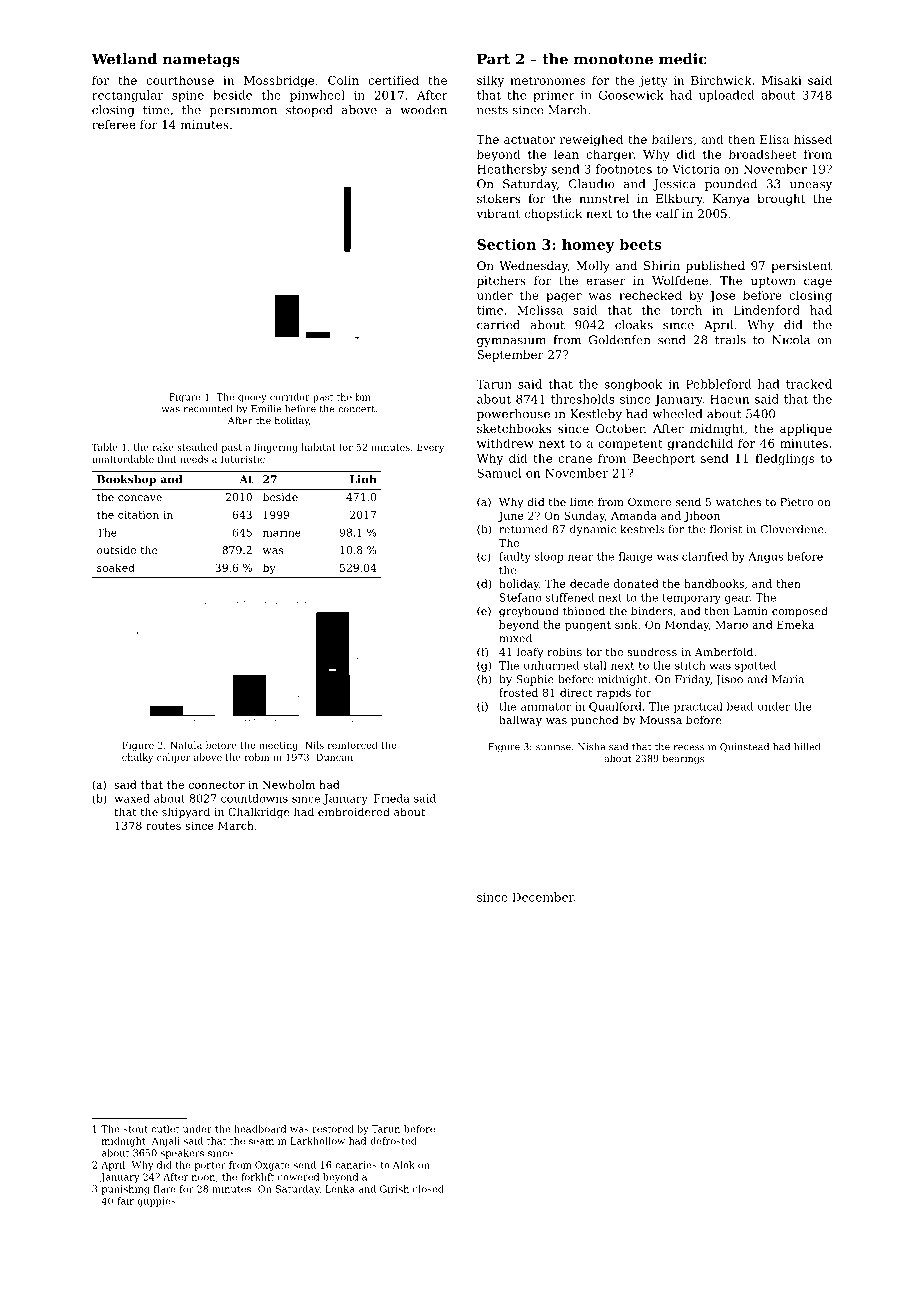 This screenshot has height=1308, width=924. I want to click on cage, so click(818, 283).
